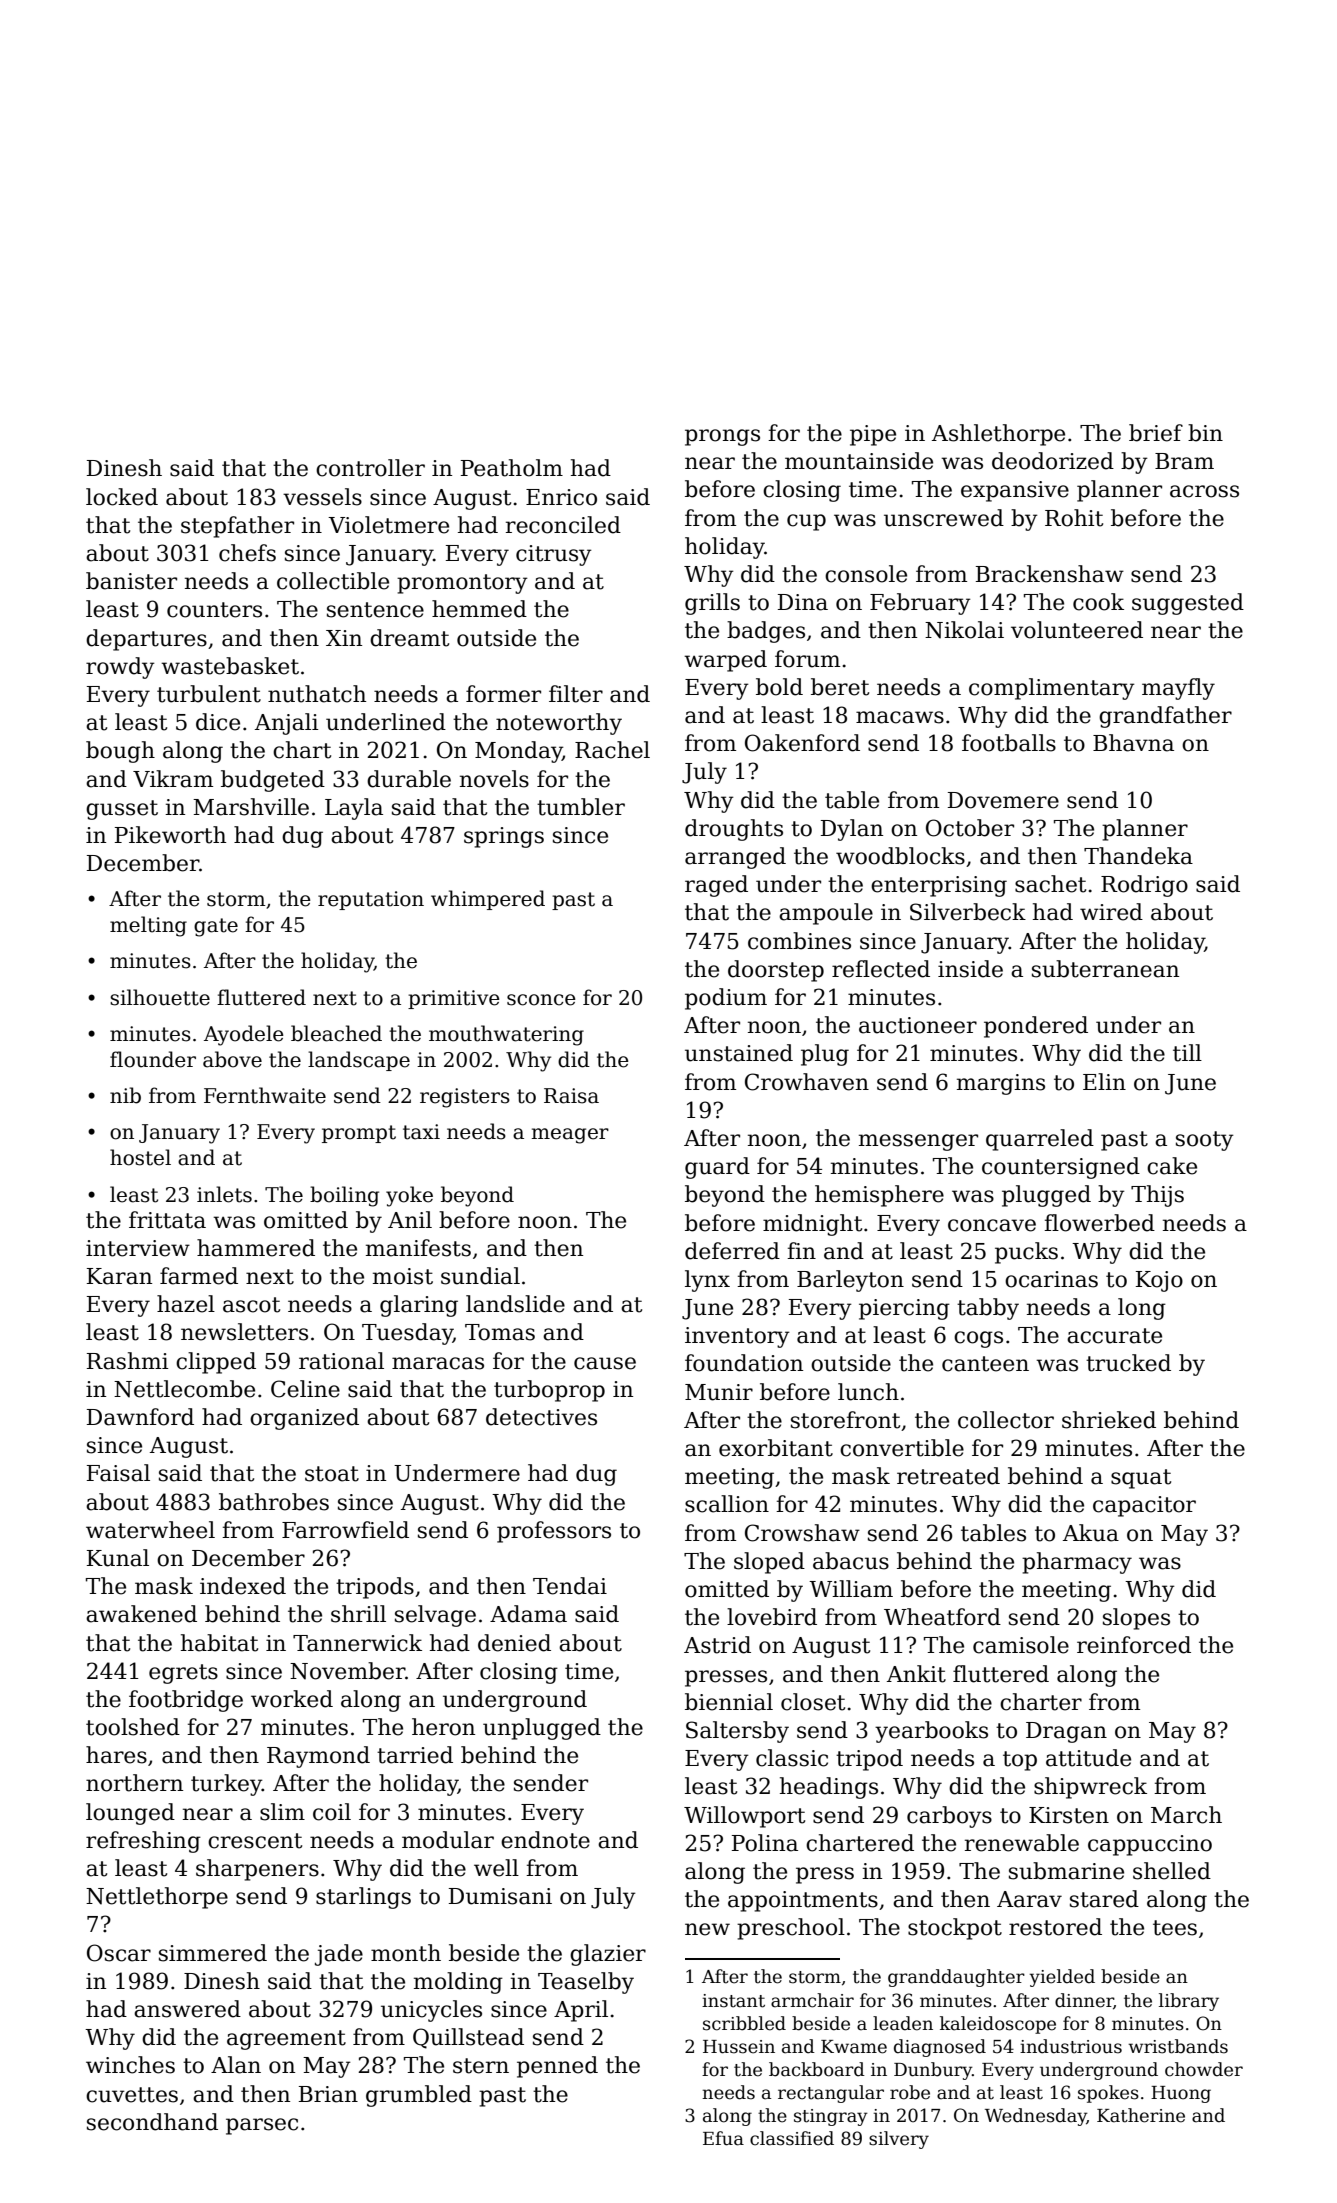 The image size is (1337, 2203). I want to click on Ashlethorpe, so click(998, 435).
